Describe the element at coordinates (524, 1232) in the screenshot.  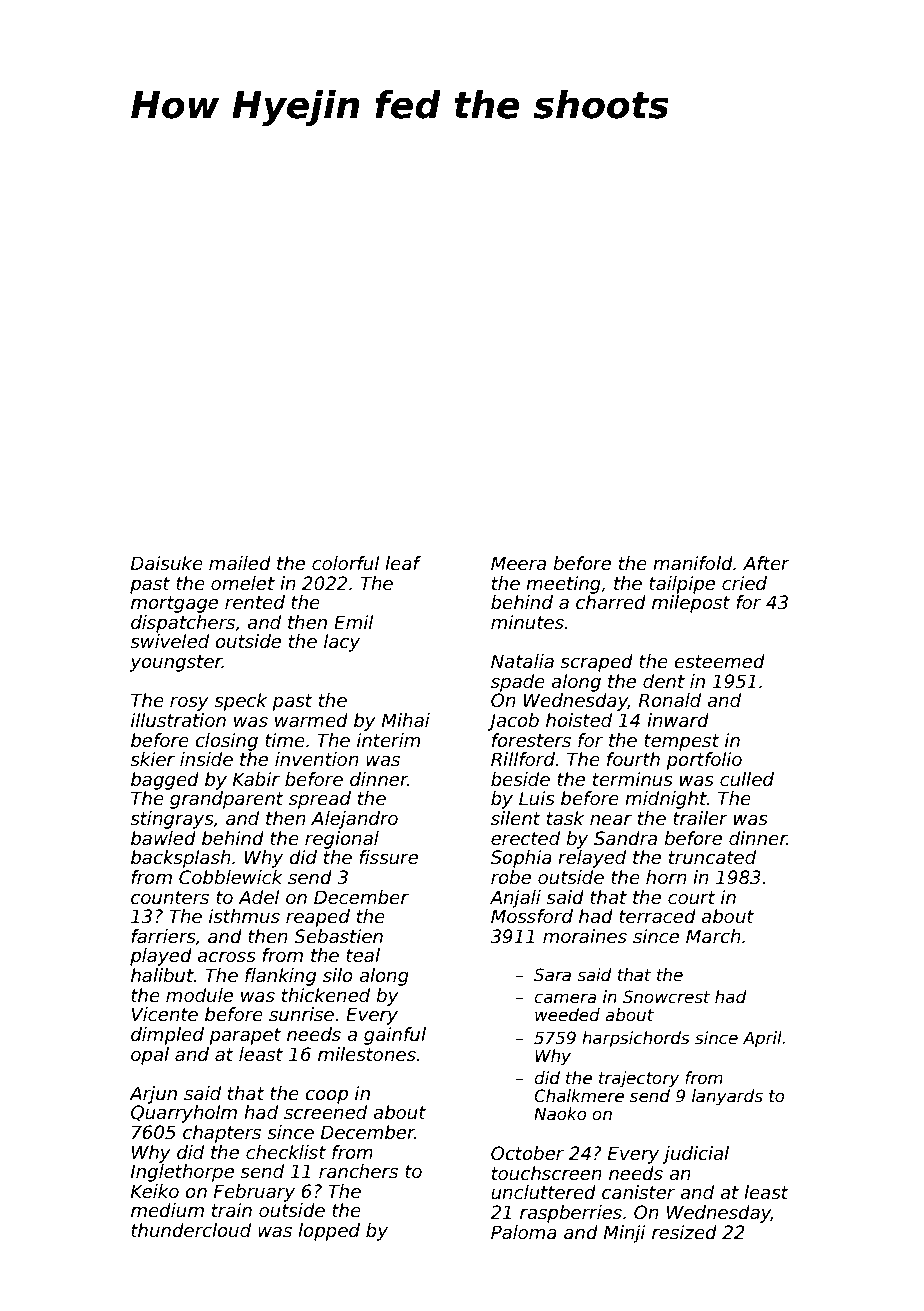
I see `Paloma` at that location.
